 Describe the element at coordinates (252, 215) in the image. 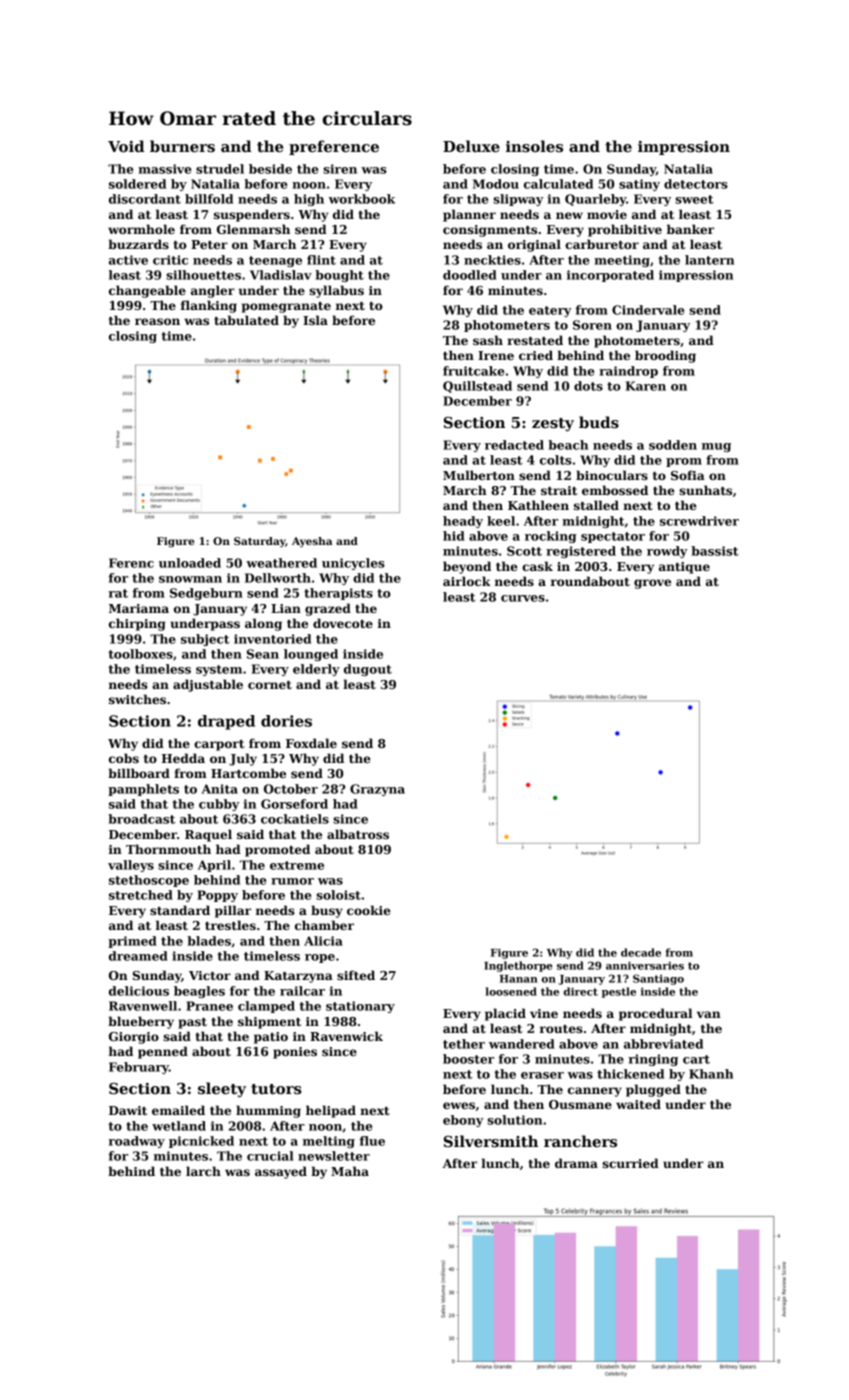

I see `suspenders` at that location.
